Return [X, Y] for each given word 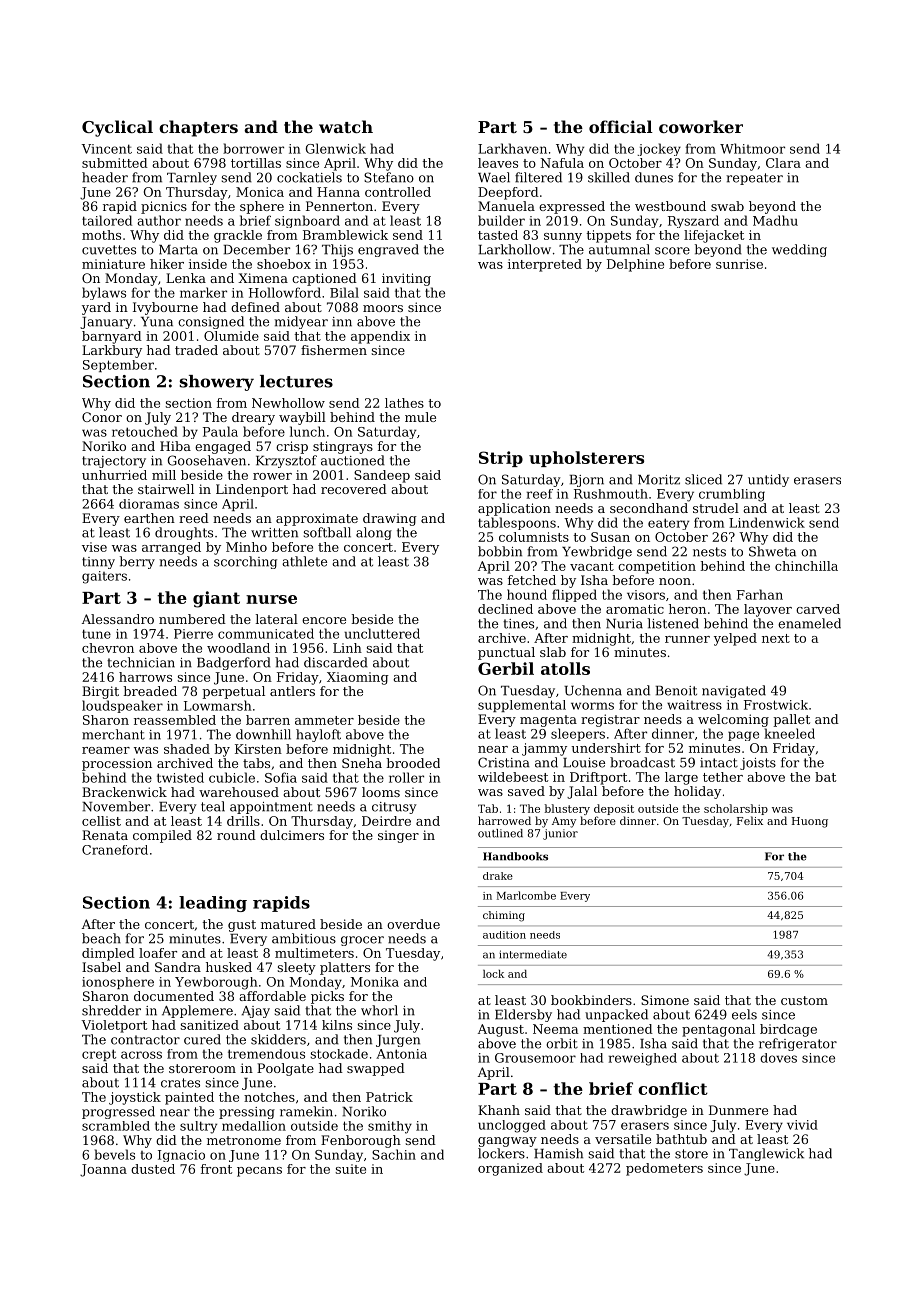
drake [498, 876]
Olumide [231, 336]
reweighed [643, 1059]
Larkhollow [515, 249]
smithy [390, 1127]
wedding [799, 250]
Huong [810, 822]
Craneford [115, 850]
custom [804, 1000]
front [216, 1169]
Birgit [100, 692]
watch [346, 126]
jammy [544, 749]
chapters [198, 128]
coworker [701, 126]
